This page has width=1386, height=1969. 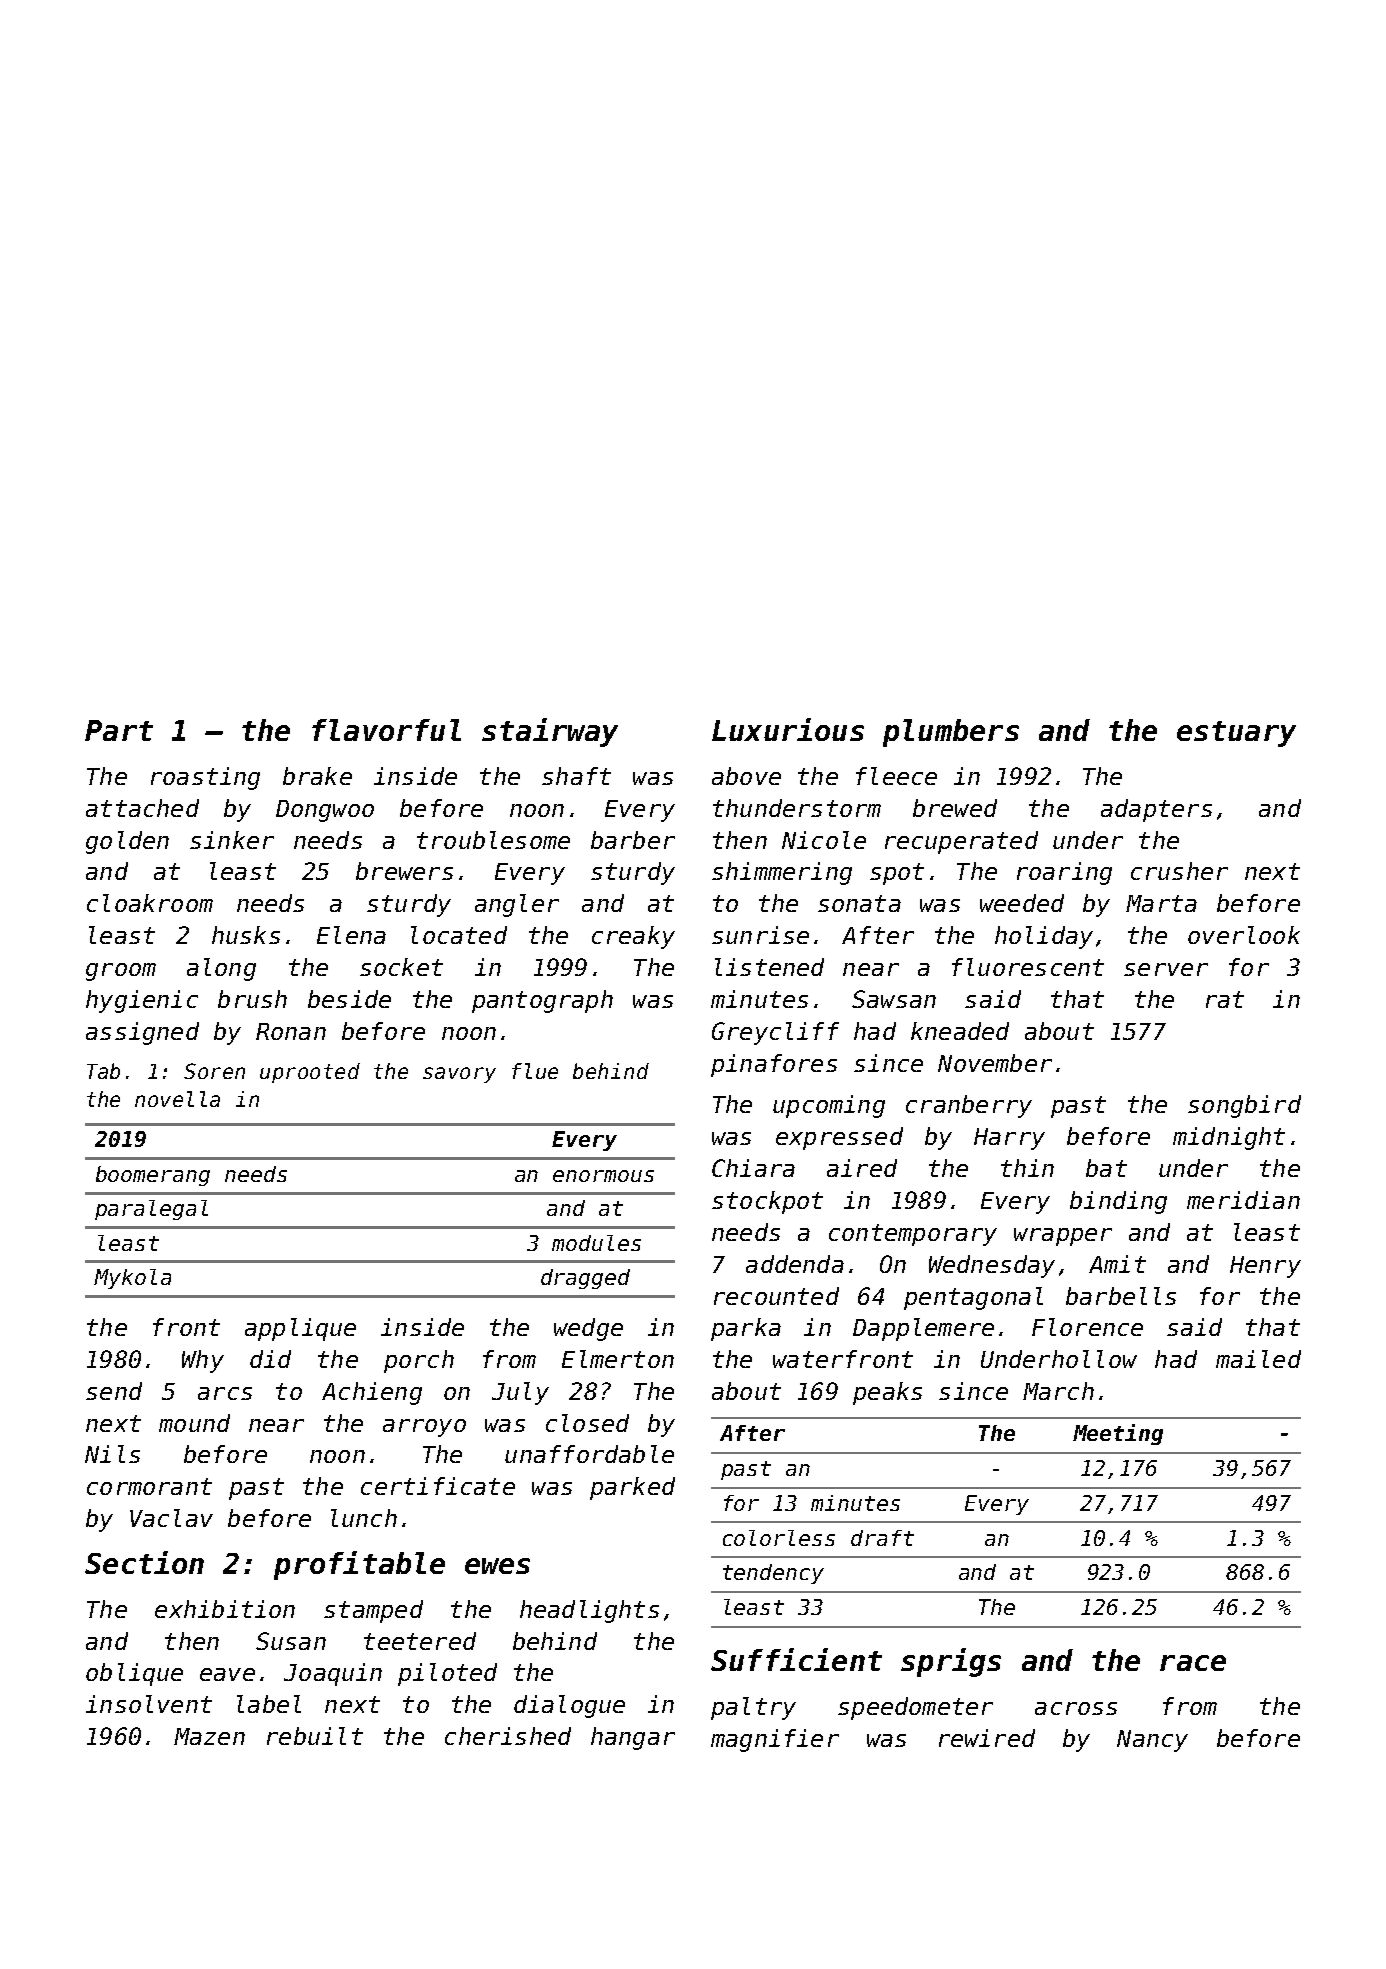 I want to click on eave, so click(x=227, y=1674).
